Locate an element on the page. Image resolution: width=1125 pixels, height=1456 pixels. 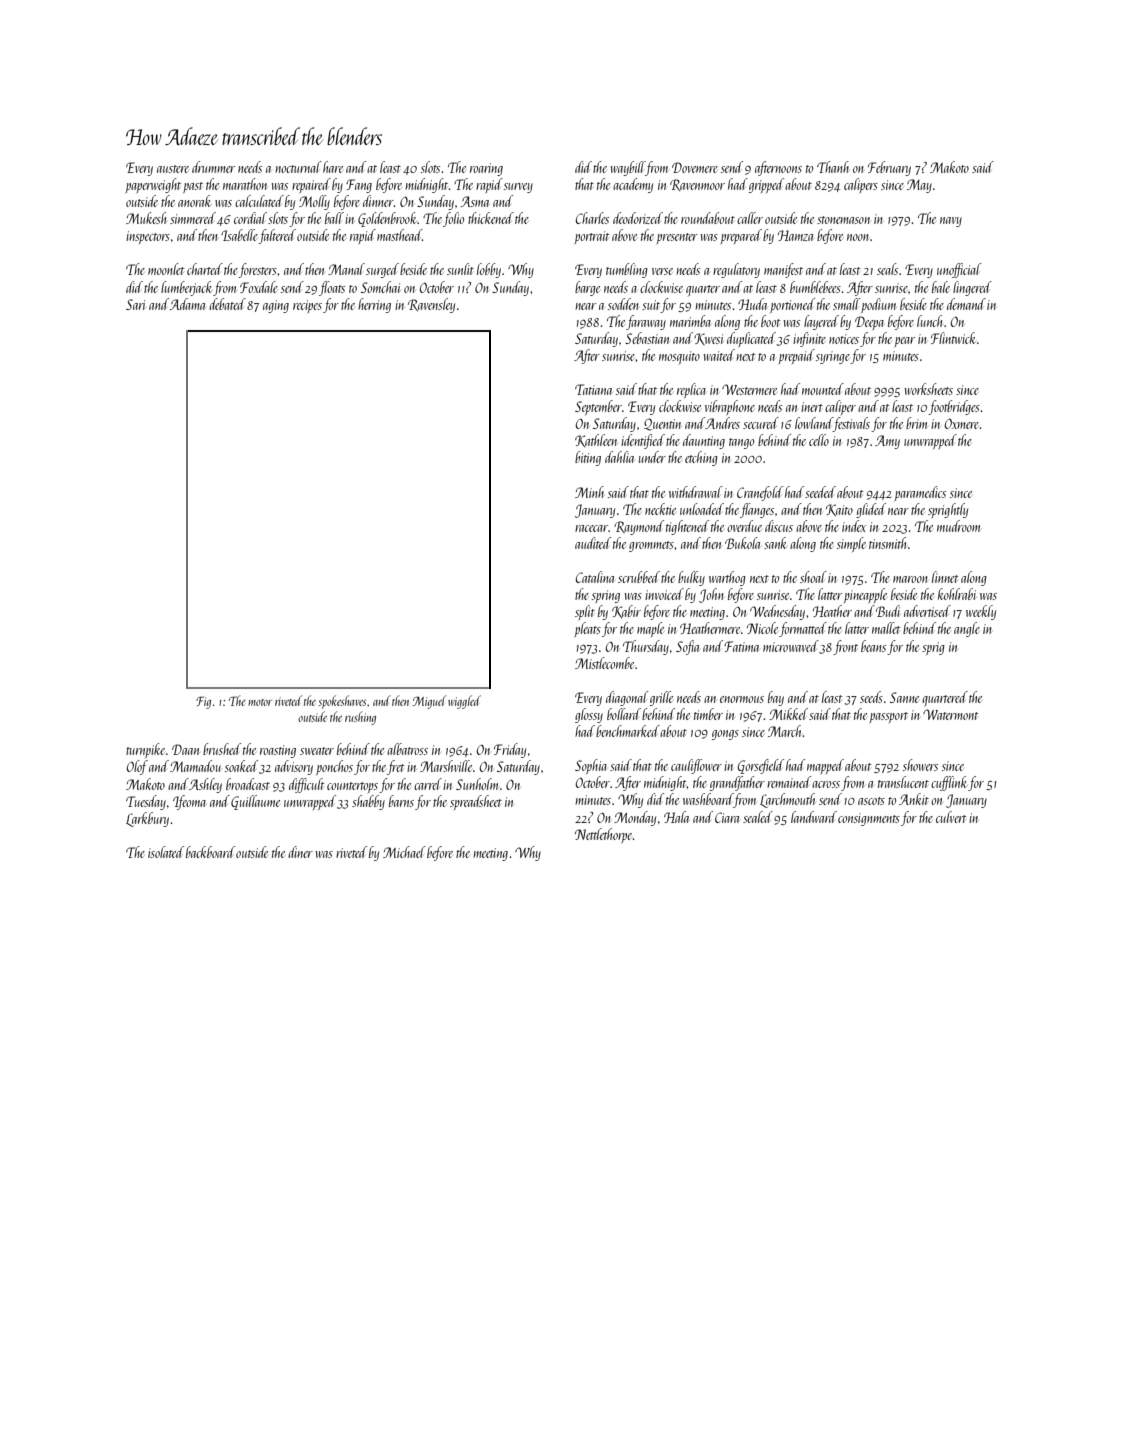
hare is located at coordinates (333, 167).
